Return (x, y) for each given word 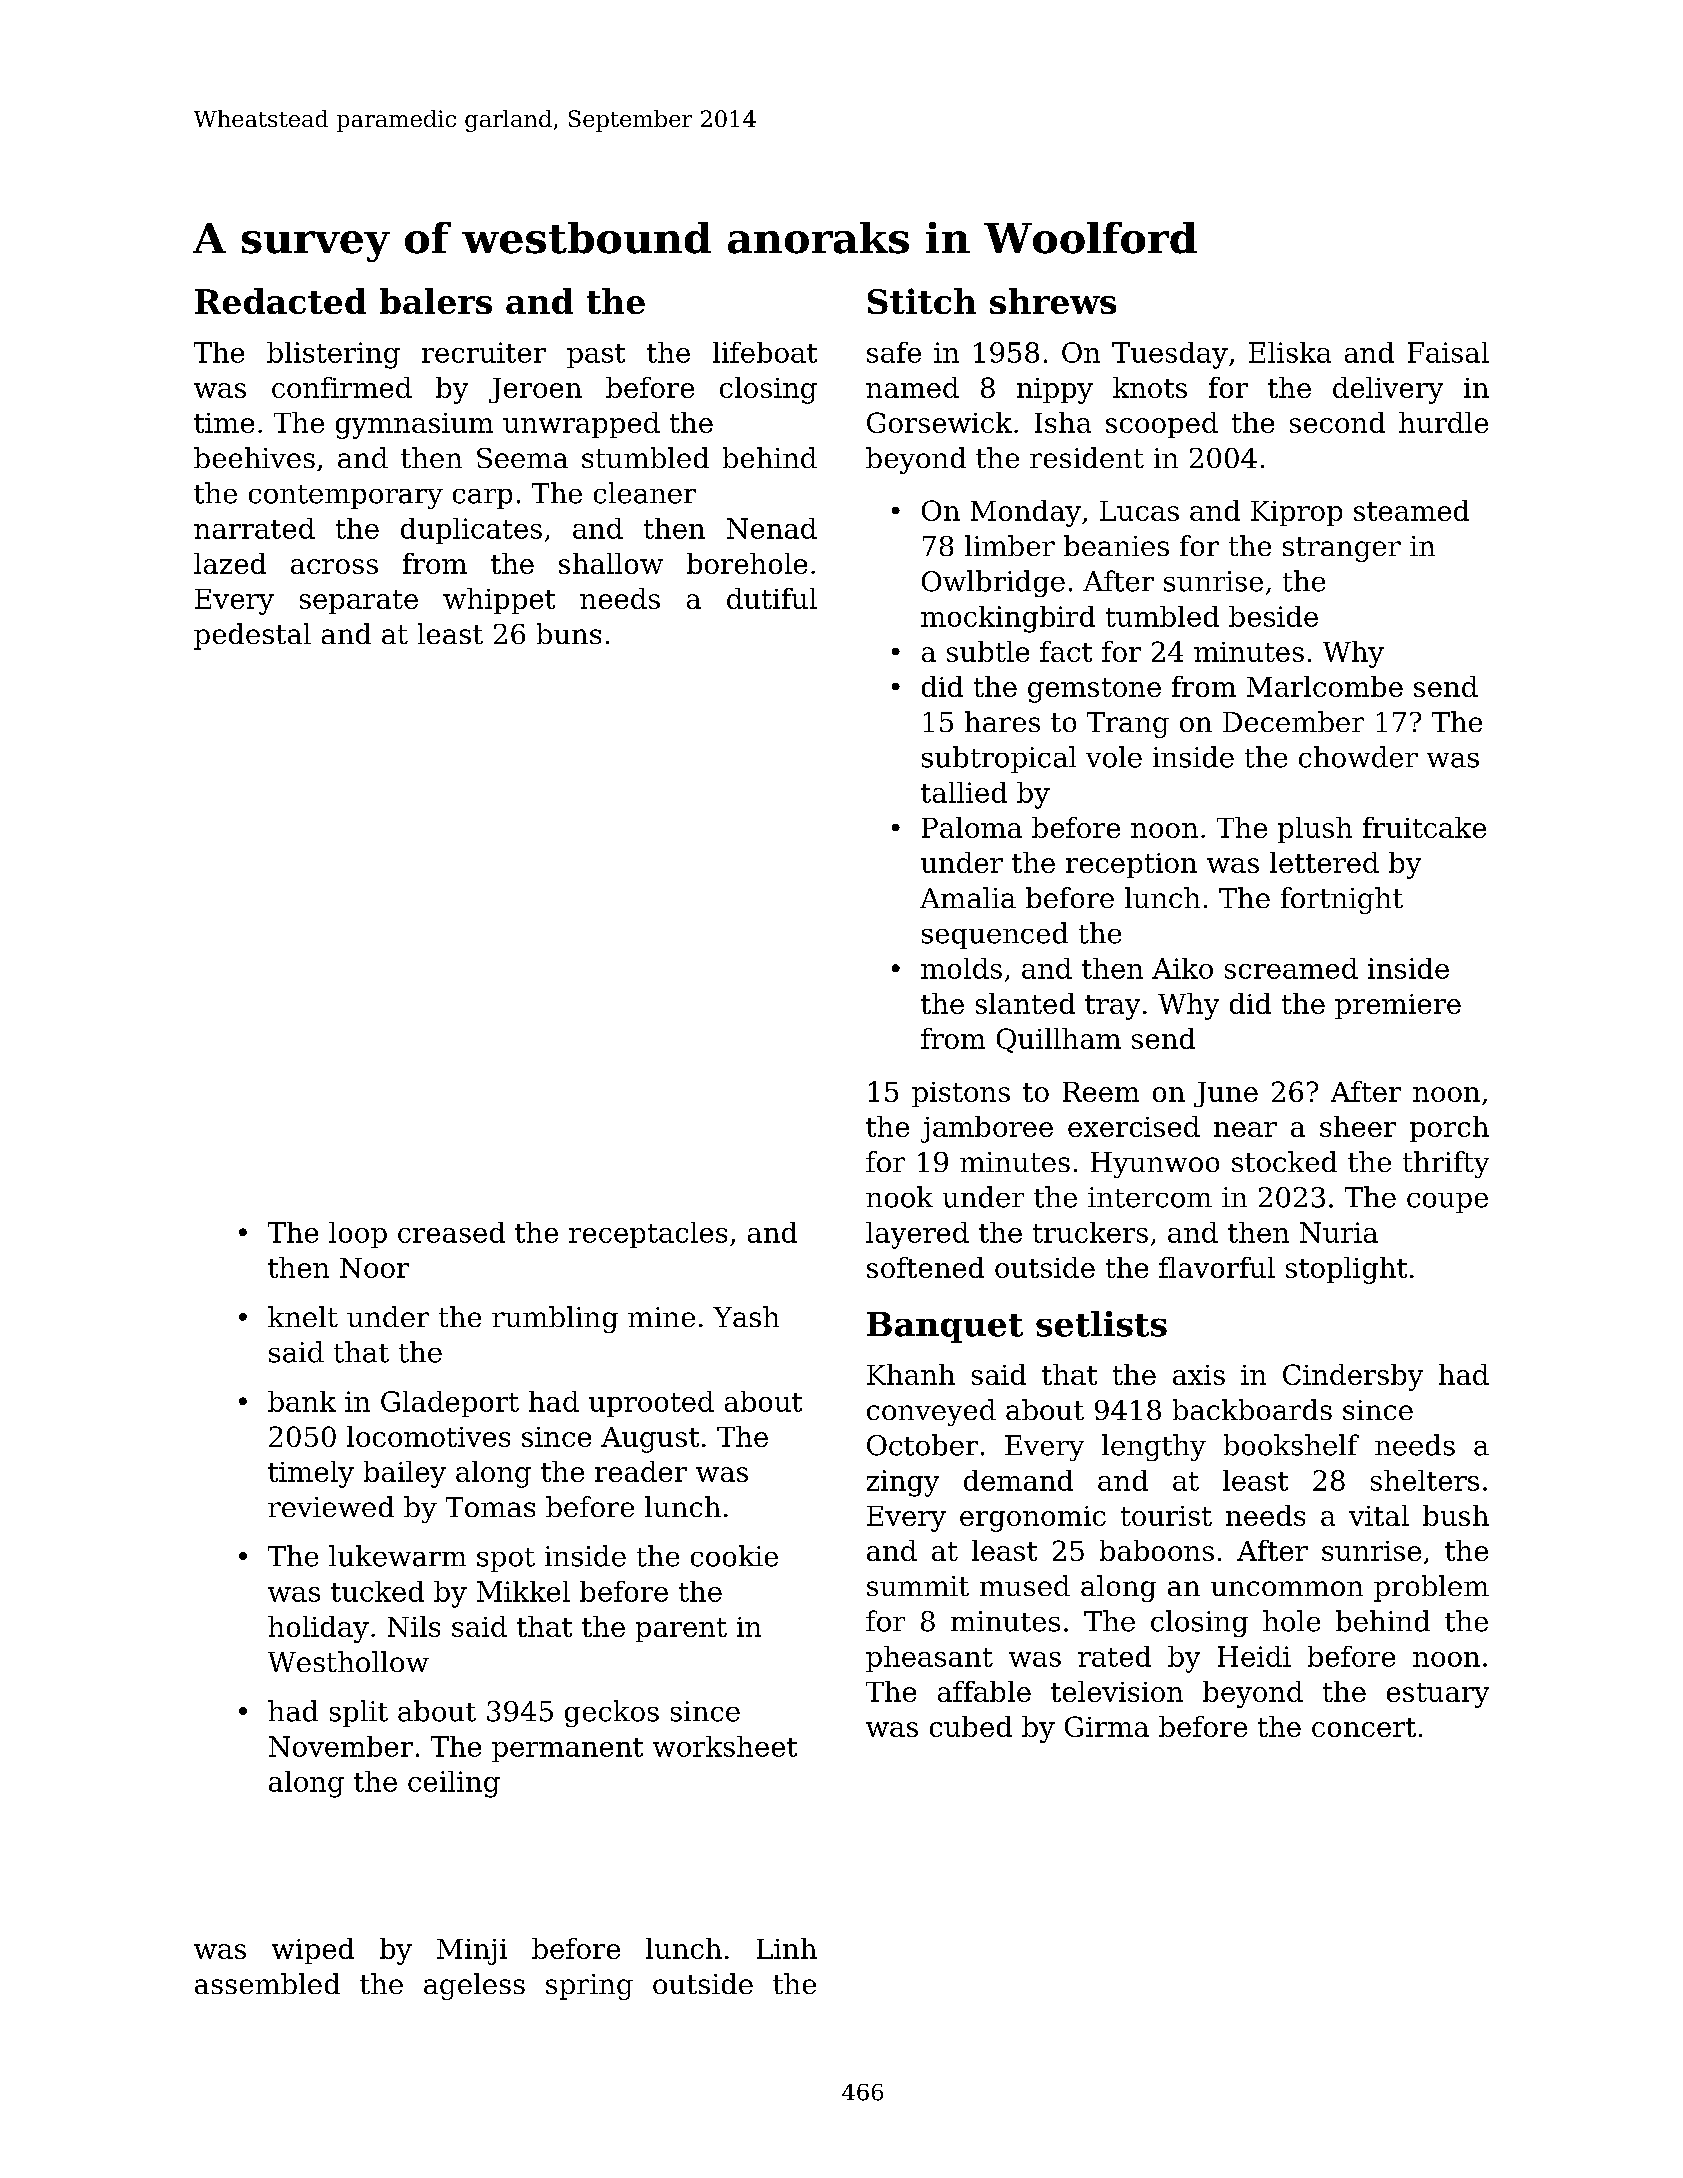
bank (302, 1401)
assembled (267, 1983)
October (922, 1445)
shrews (1053, 301)
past (596, 356)
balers (436, 301)
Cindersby (1353, 1377)
